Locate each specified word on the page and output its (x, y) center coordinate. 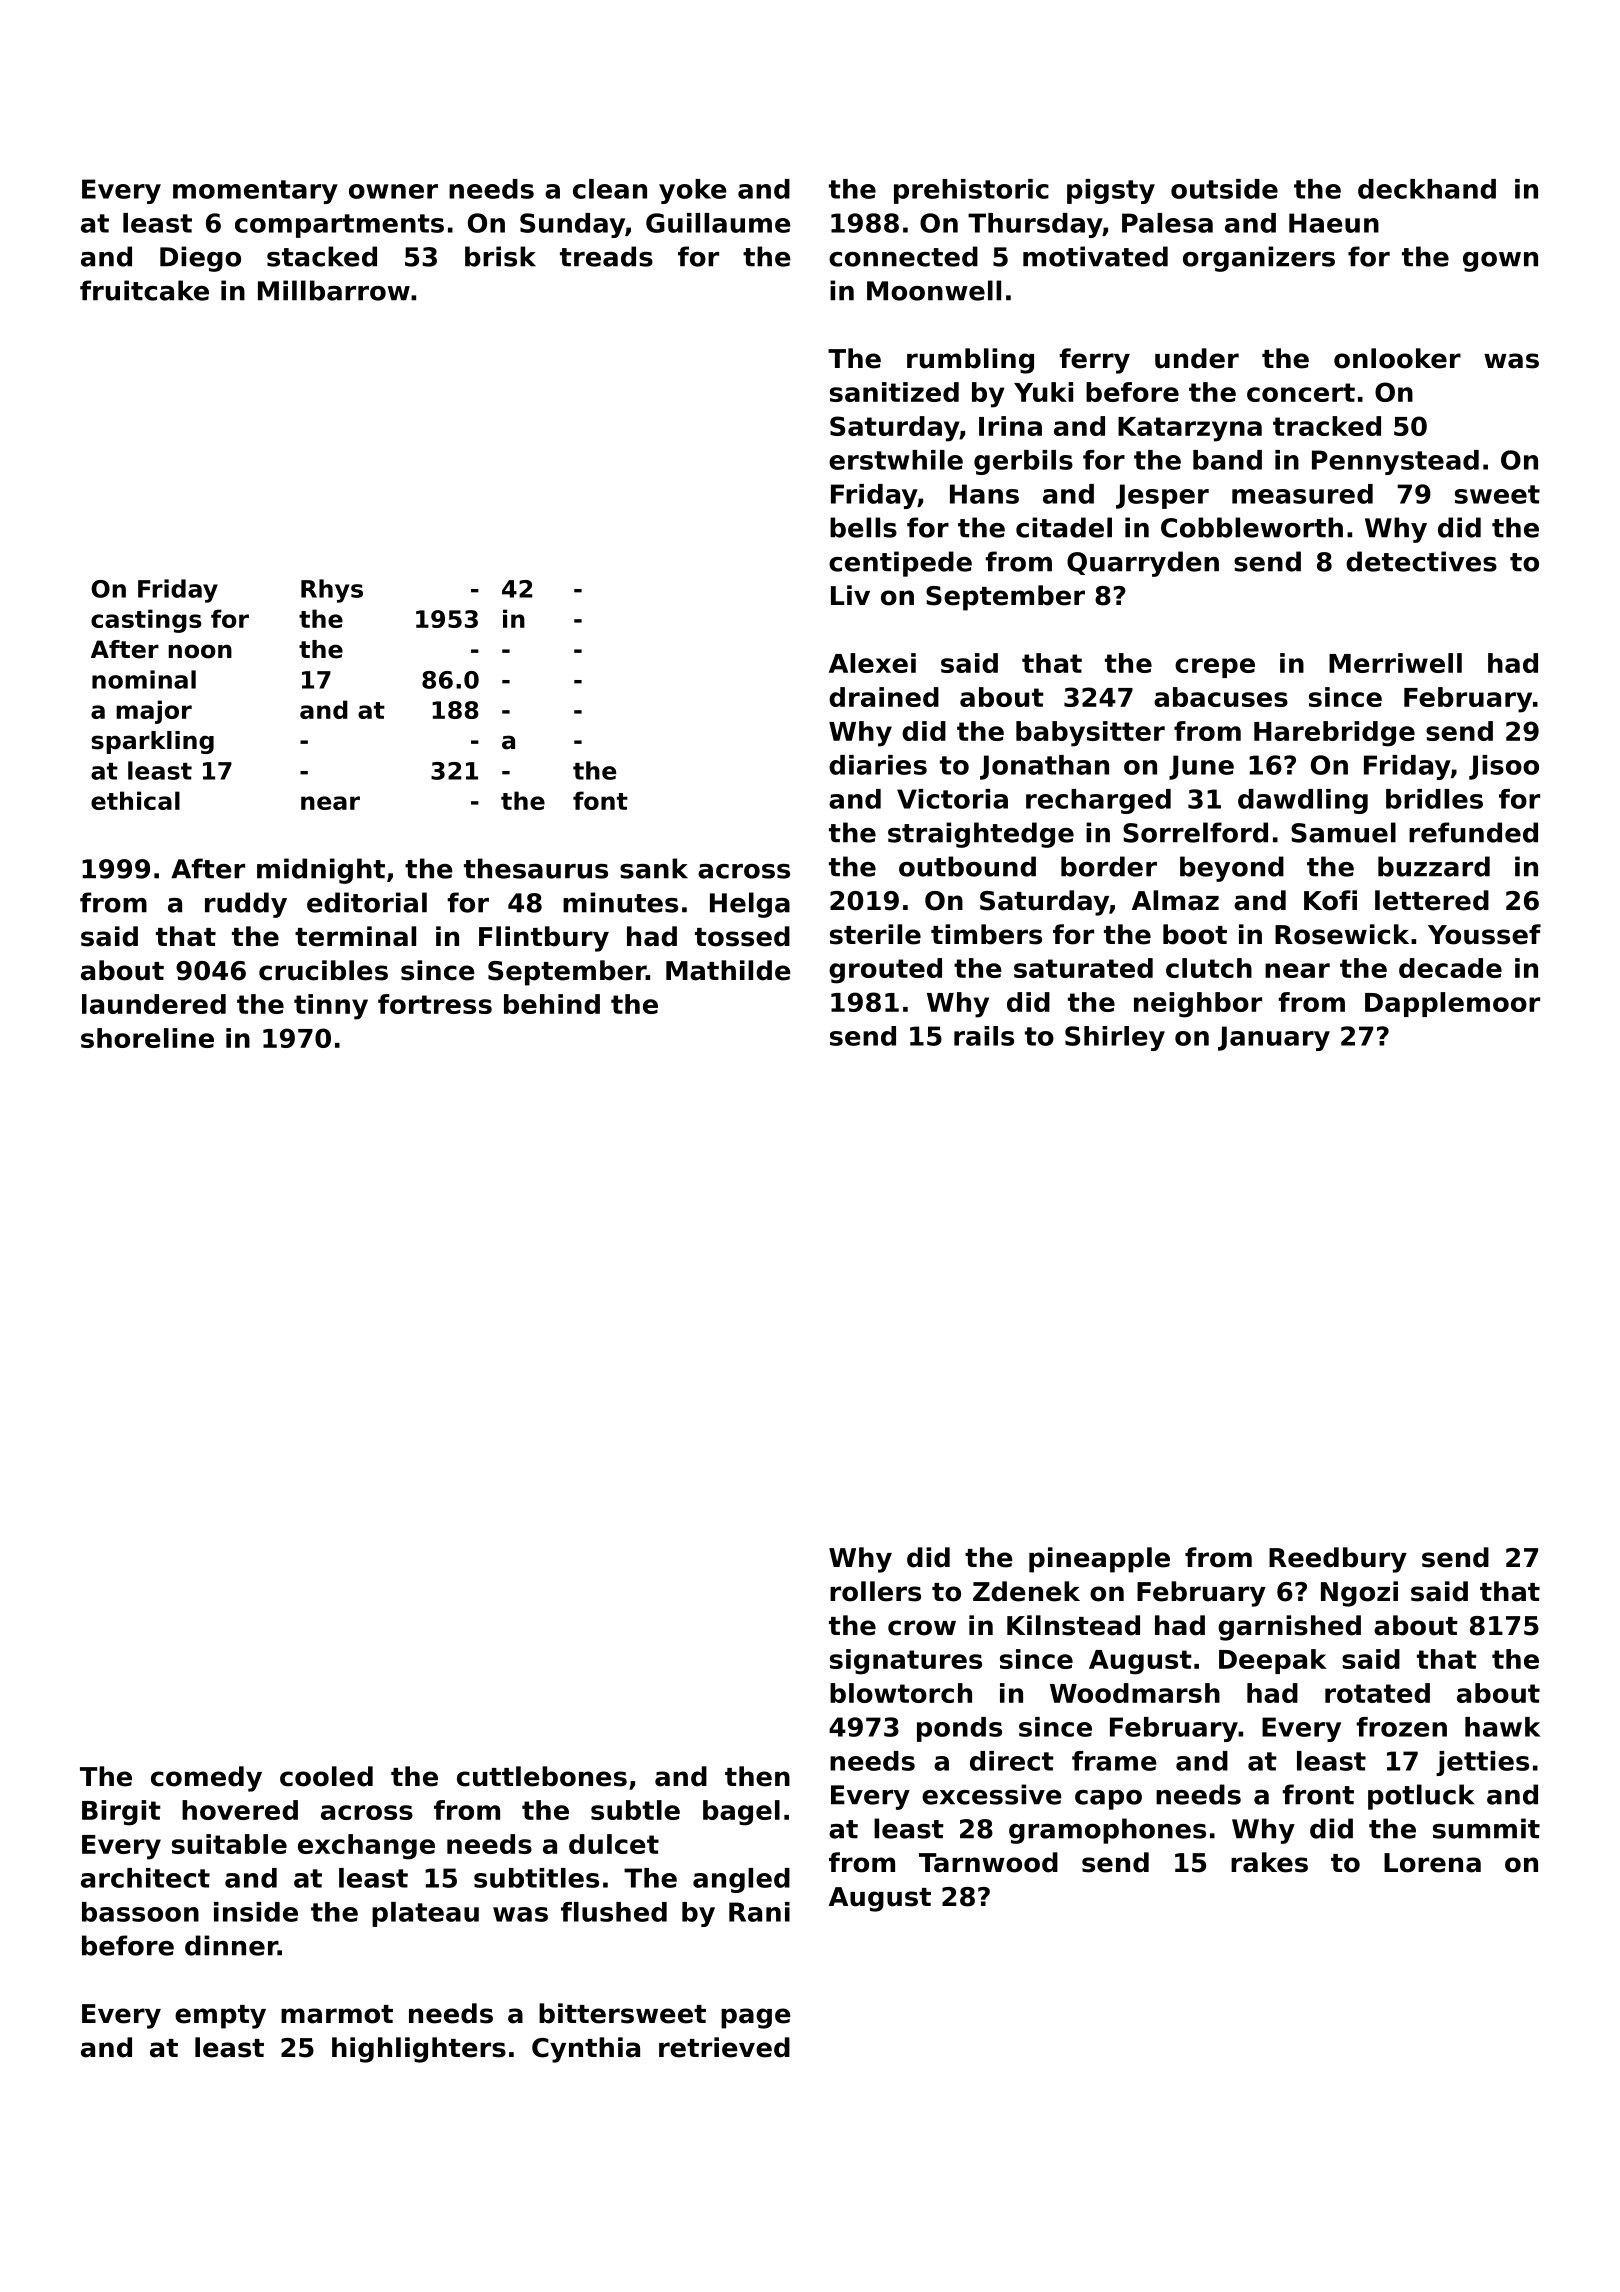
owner (393, 191)
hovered (240, 1810)
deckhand (1427, 189)
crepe (1215, 668)
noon (200, 651)
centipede (900, 564)
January (1274, 1038)
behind (552, 1004)
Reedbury (1338, 1560)
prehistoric (971, 191)
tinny (331, 1007)
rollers (875, 1591)
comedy (206, 1779)
